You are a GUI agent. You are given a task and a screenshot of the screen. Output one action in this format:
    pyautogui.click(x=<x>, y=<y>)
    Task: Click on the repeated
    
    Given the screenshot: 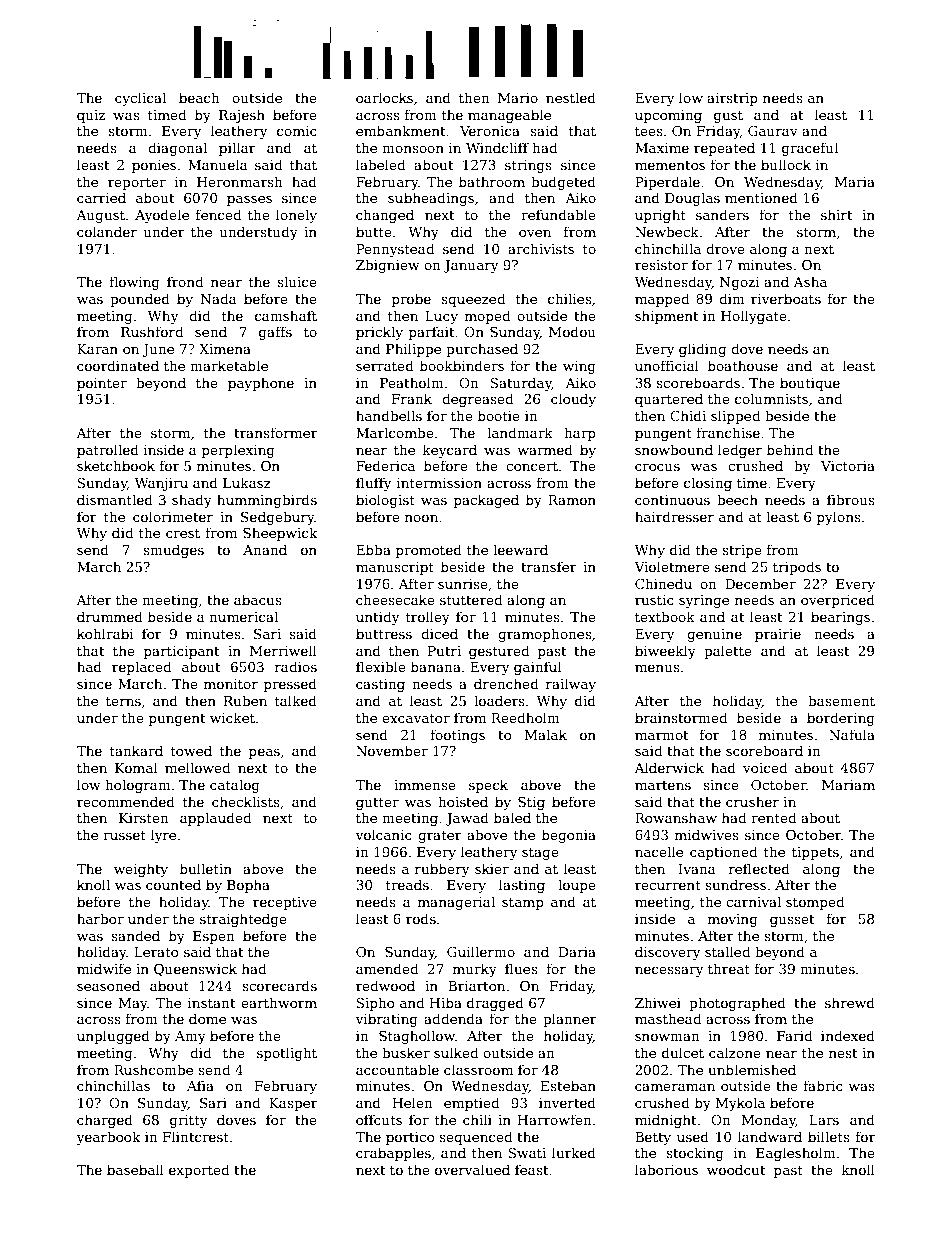 What is the action you would take?
    pyautogui.click(x=724, y=149)
